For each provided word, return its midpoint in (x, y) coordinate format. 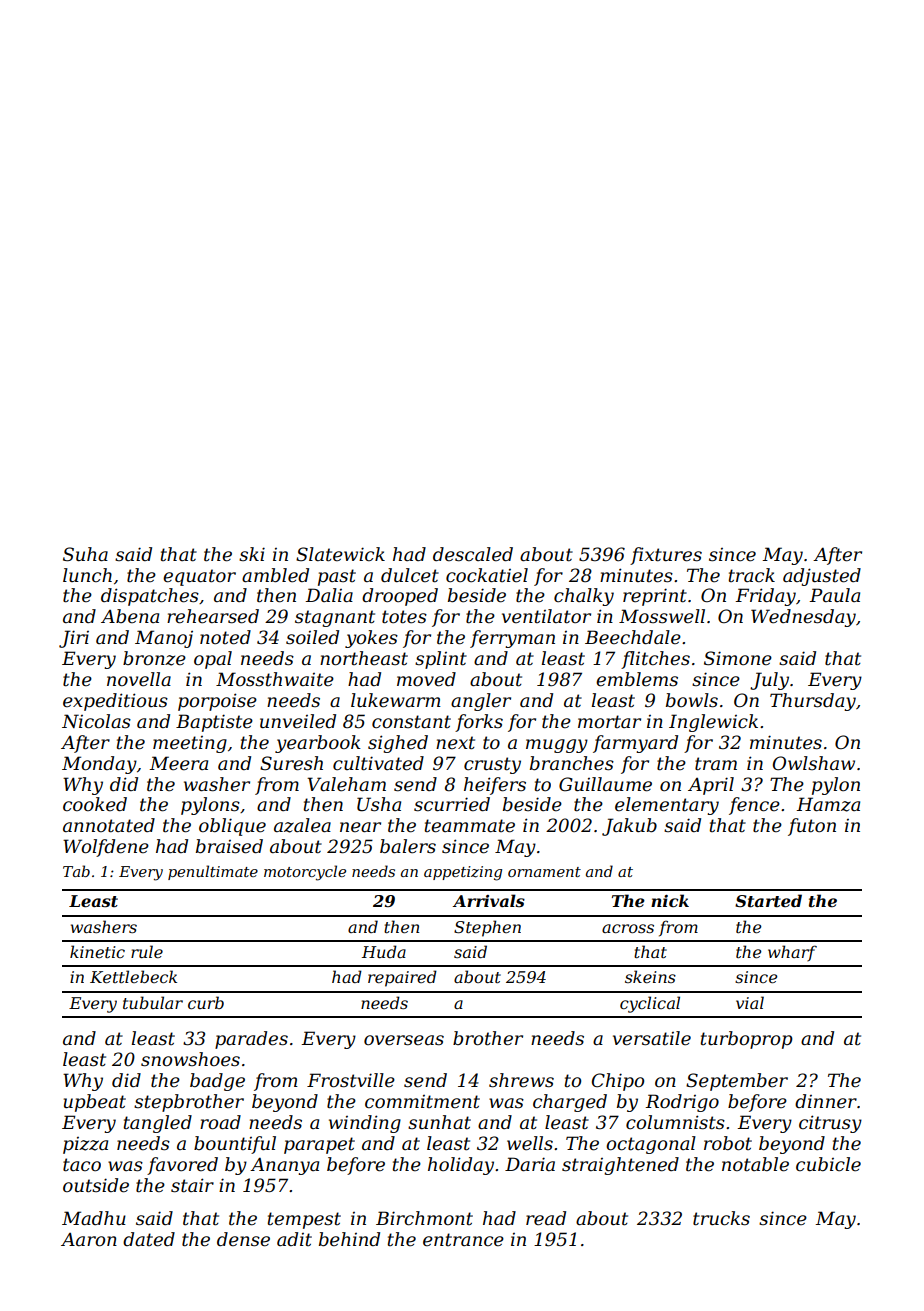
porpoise (217, 702)
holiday (461, 1166)
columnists (675, 1122)
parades (251, 1040)
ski (252, 554)
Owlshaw (814, 763)
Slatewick (340, 554)
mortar (609, 722)
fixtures (666, 556)
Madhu (94, 1218)
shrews (521, 1080)
